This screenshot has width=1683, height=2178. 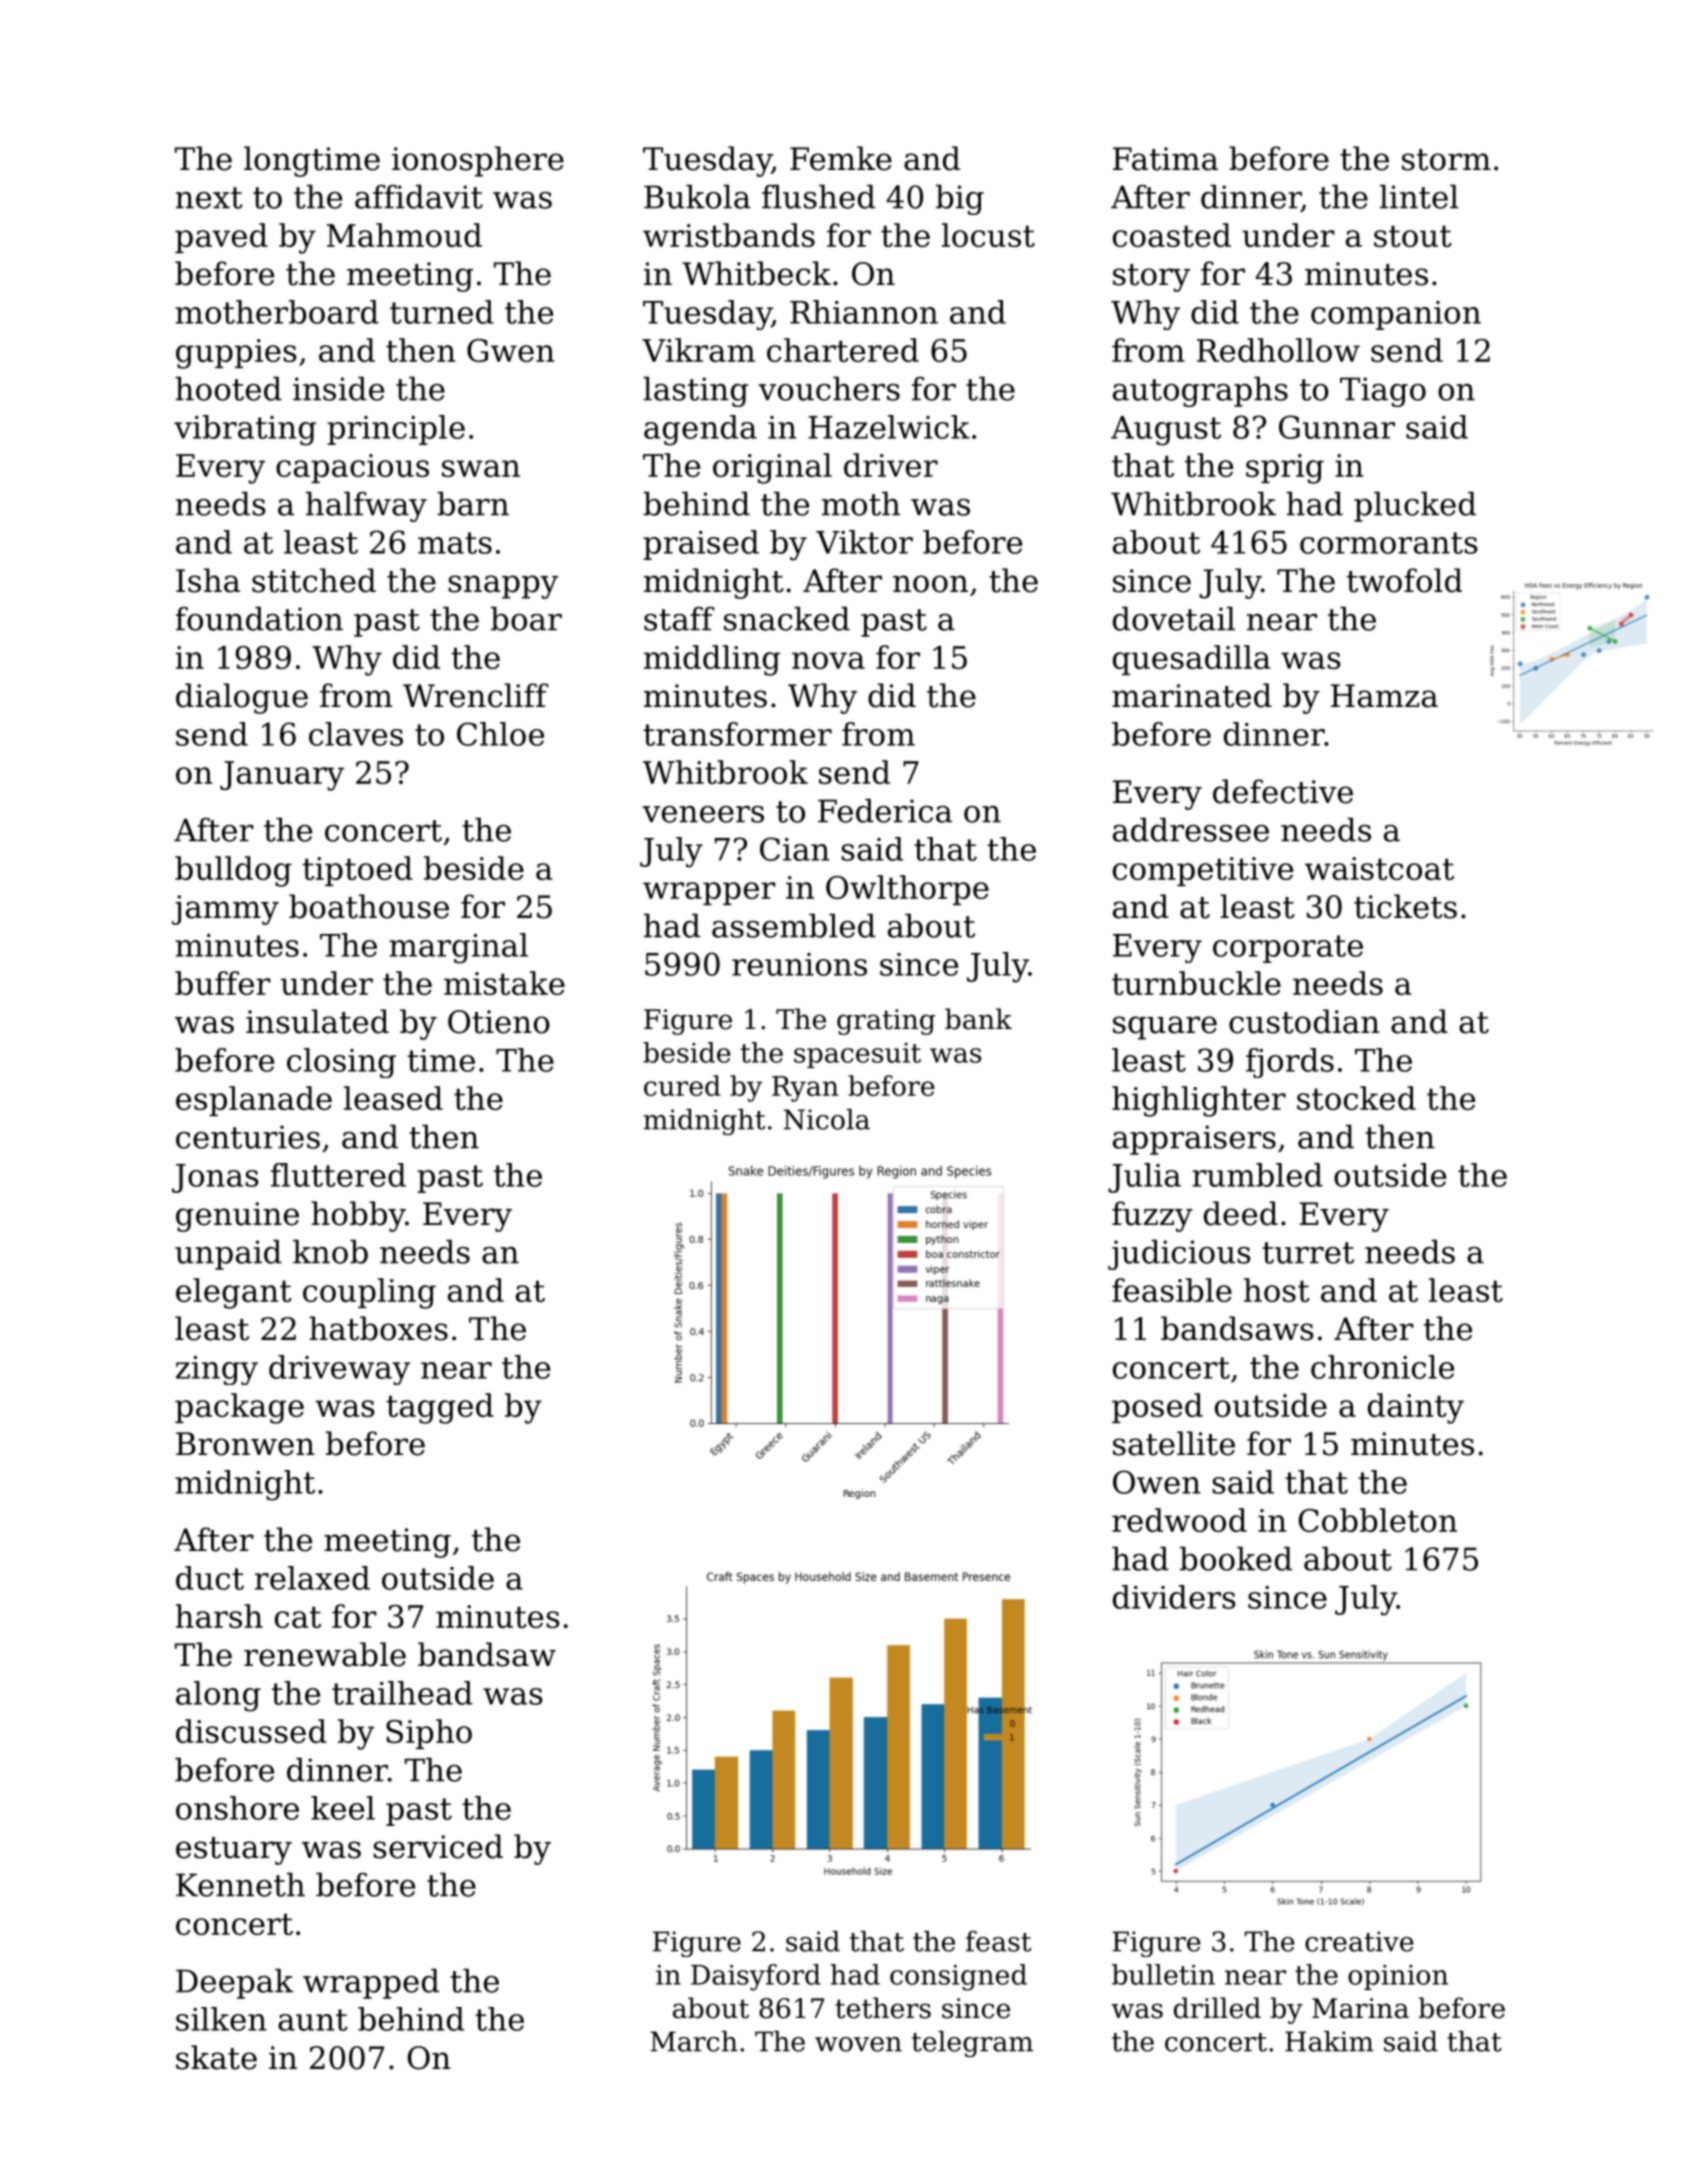 I want to click on Hakim, so click(x=1329, y=2041).
